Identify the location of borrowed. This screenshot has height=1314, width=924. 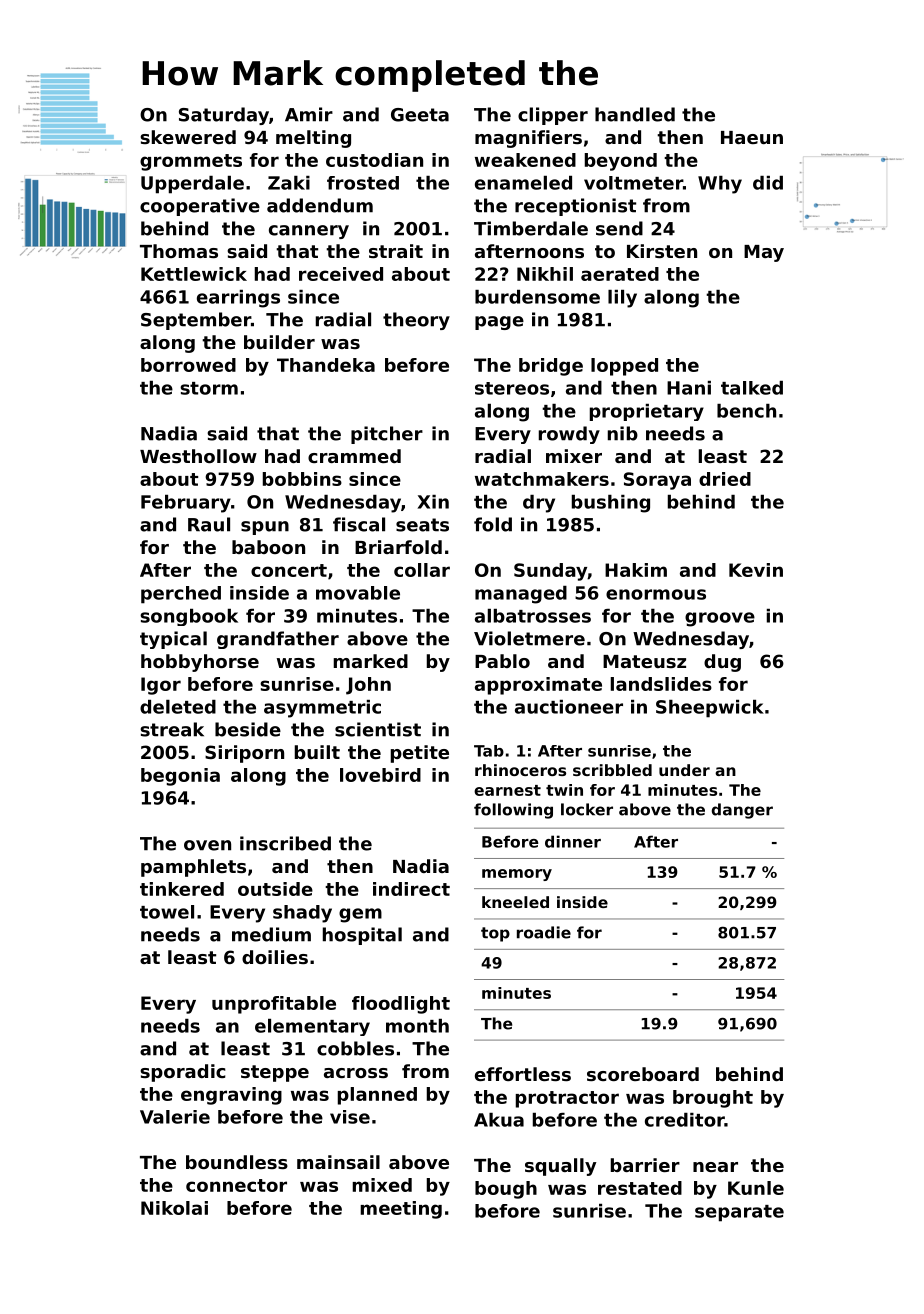
(188, 365).
